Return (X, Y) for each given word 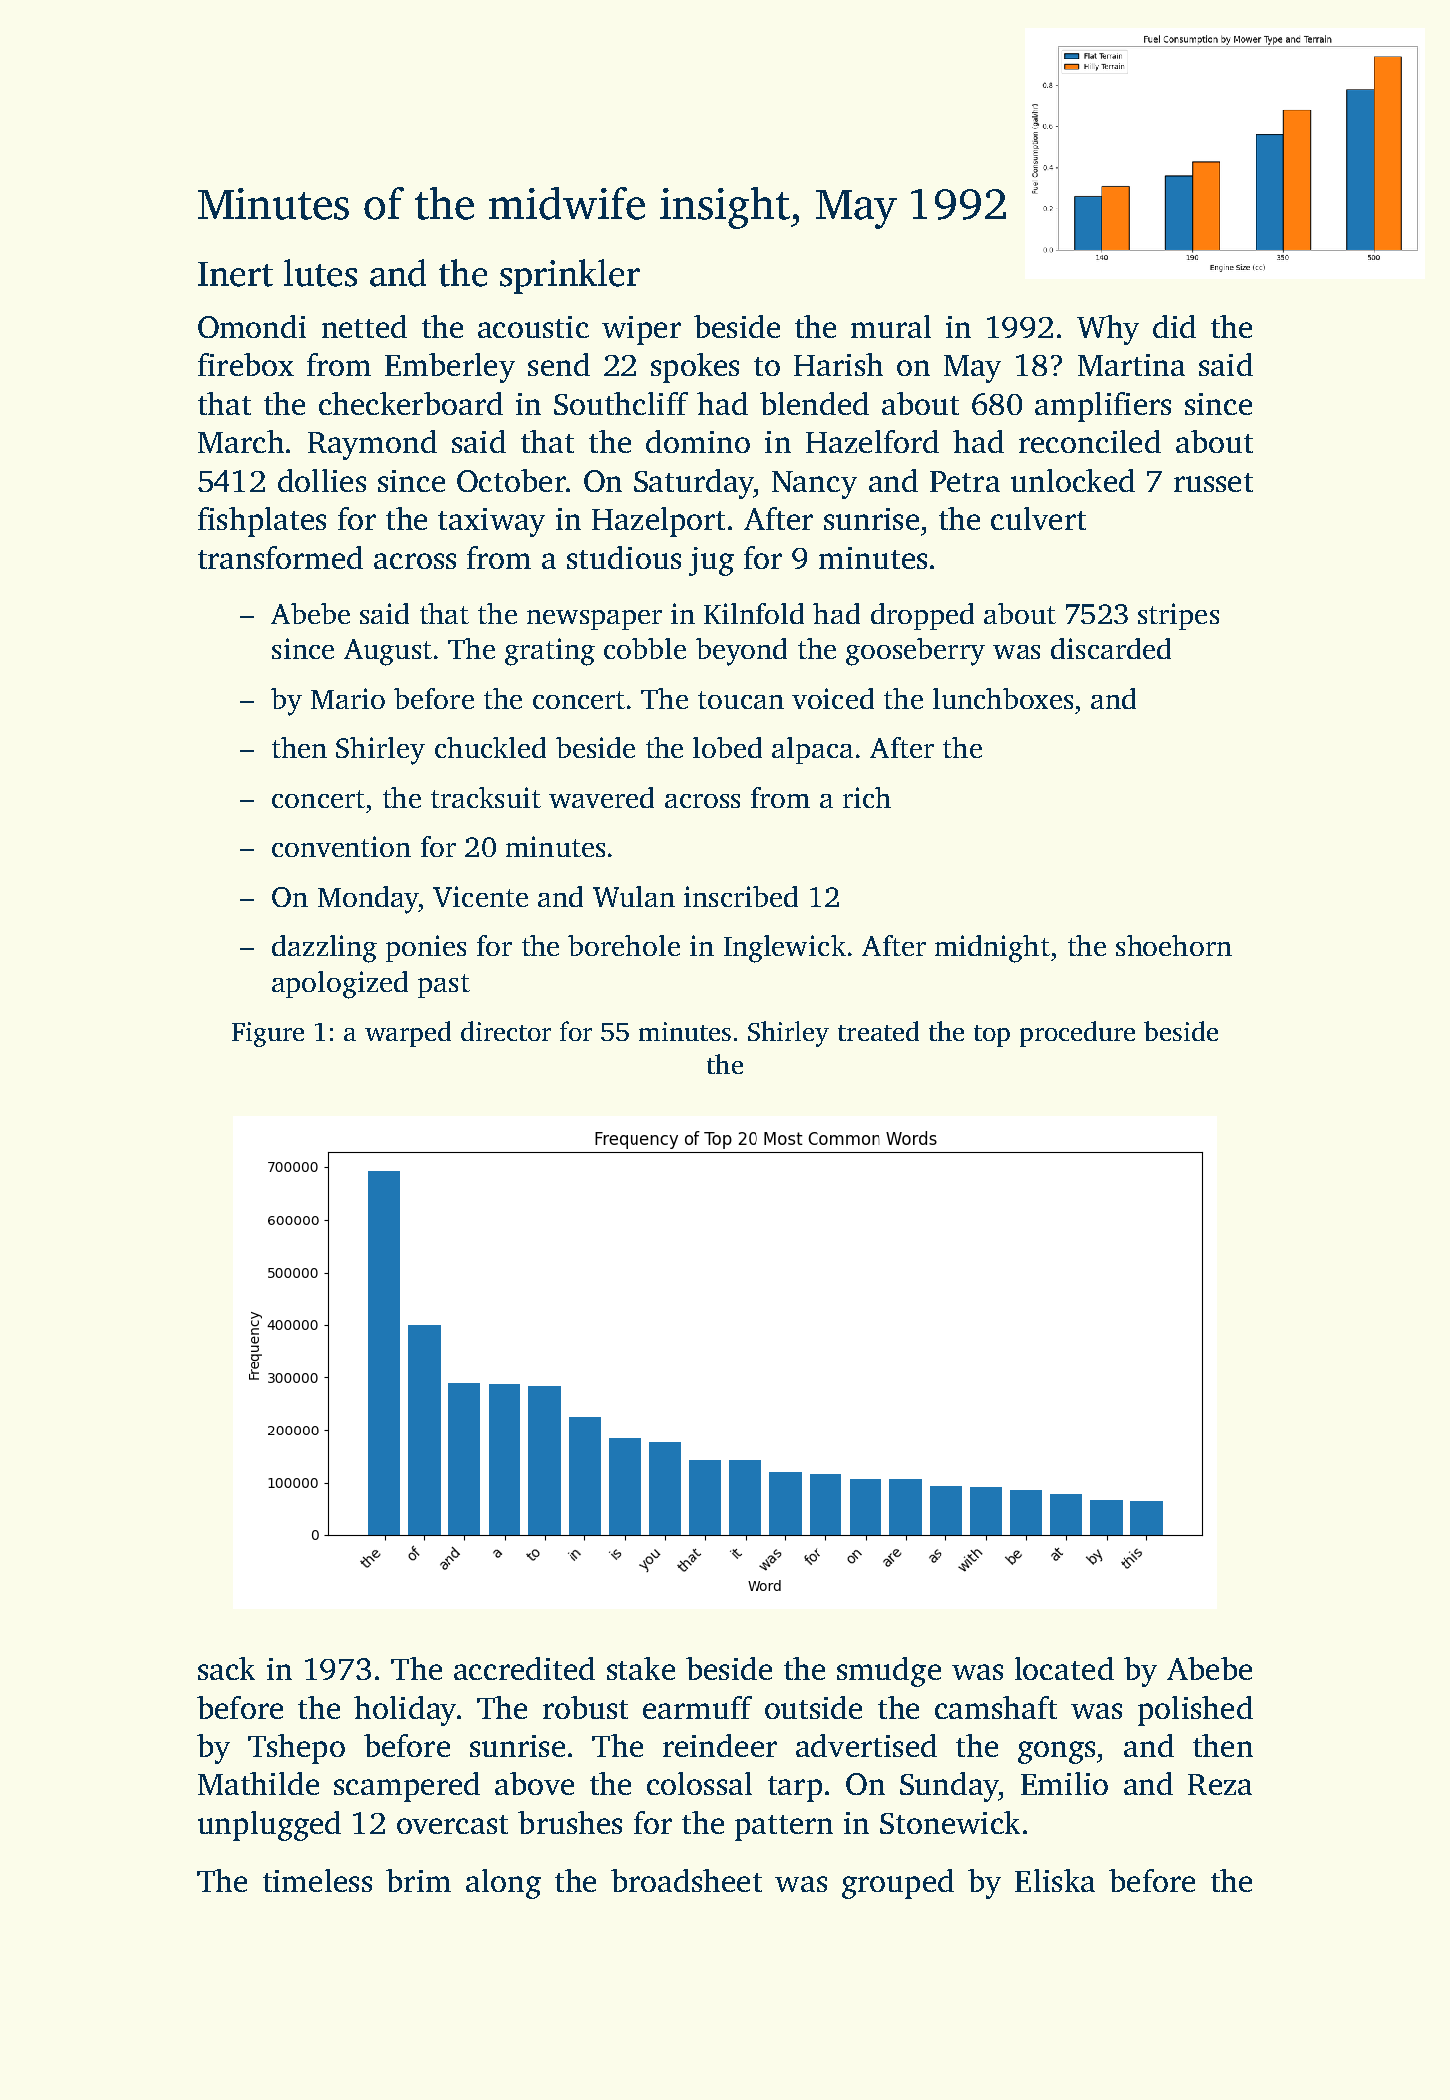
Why (1108, 330)
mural (891, 326)
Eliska (1055, 1880)
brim (418, 1880)
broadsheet (686, 1880)
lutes (320, 273)
